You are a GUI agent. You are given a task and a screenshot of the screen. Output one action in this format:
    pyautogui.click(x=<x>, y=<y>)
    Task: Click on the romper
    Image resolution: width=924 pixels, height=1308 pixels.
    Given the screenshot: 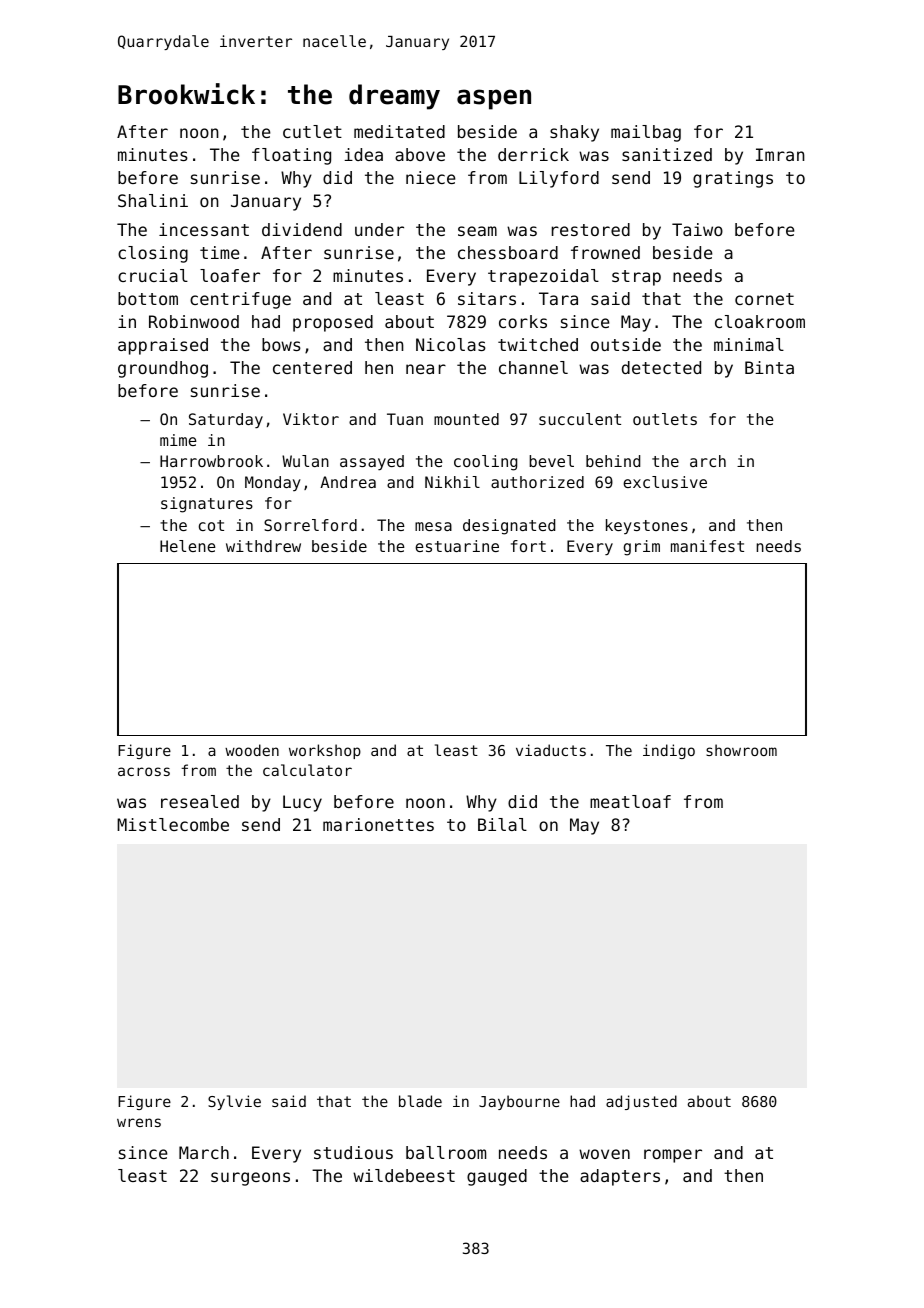 What is the action you would take?
    pyautogui.click(x=673, y=1156)
